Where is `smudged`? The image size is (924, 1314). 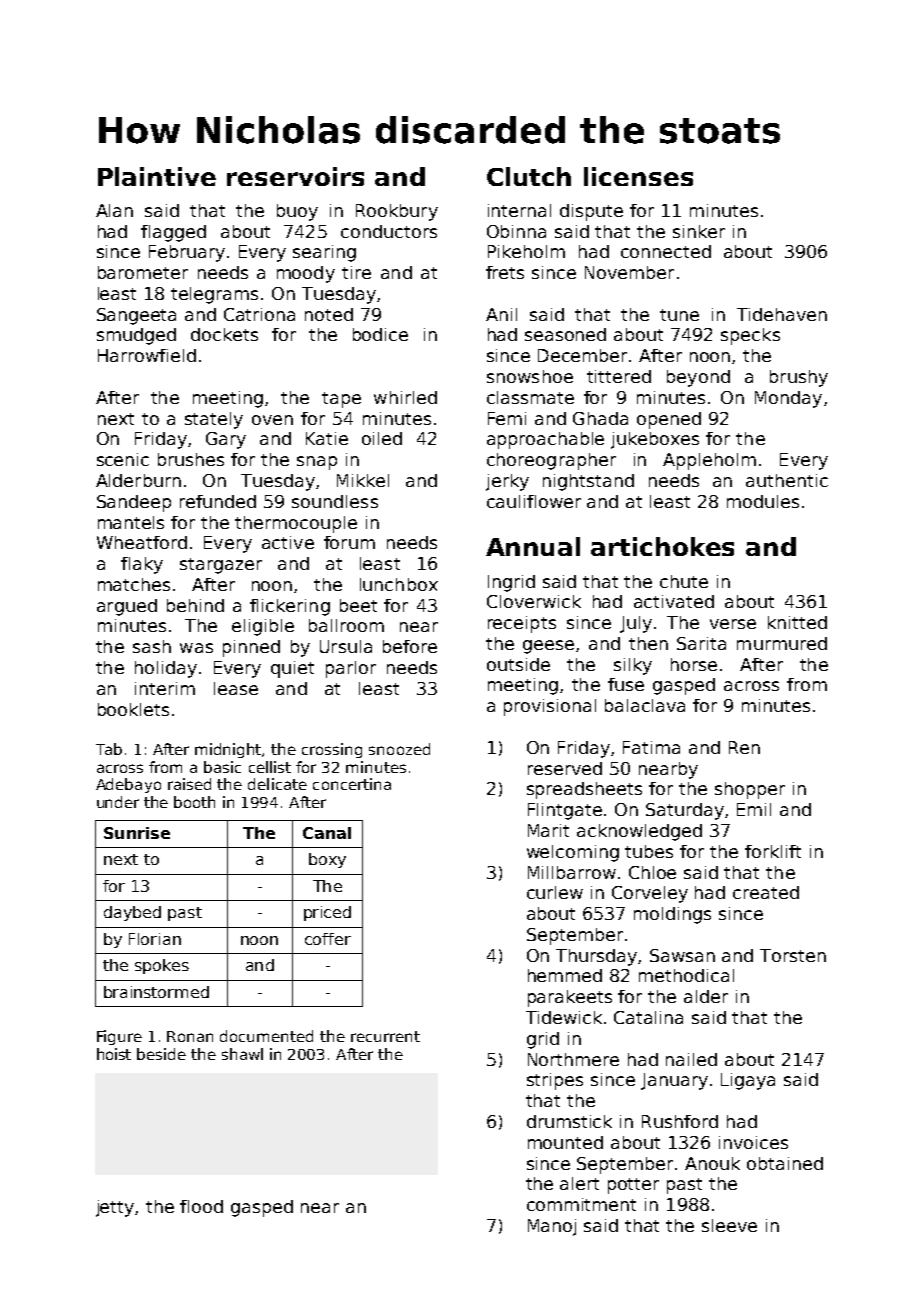 smudged is located at coordinates (136, 336).
